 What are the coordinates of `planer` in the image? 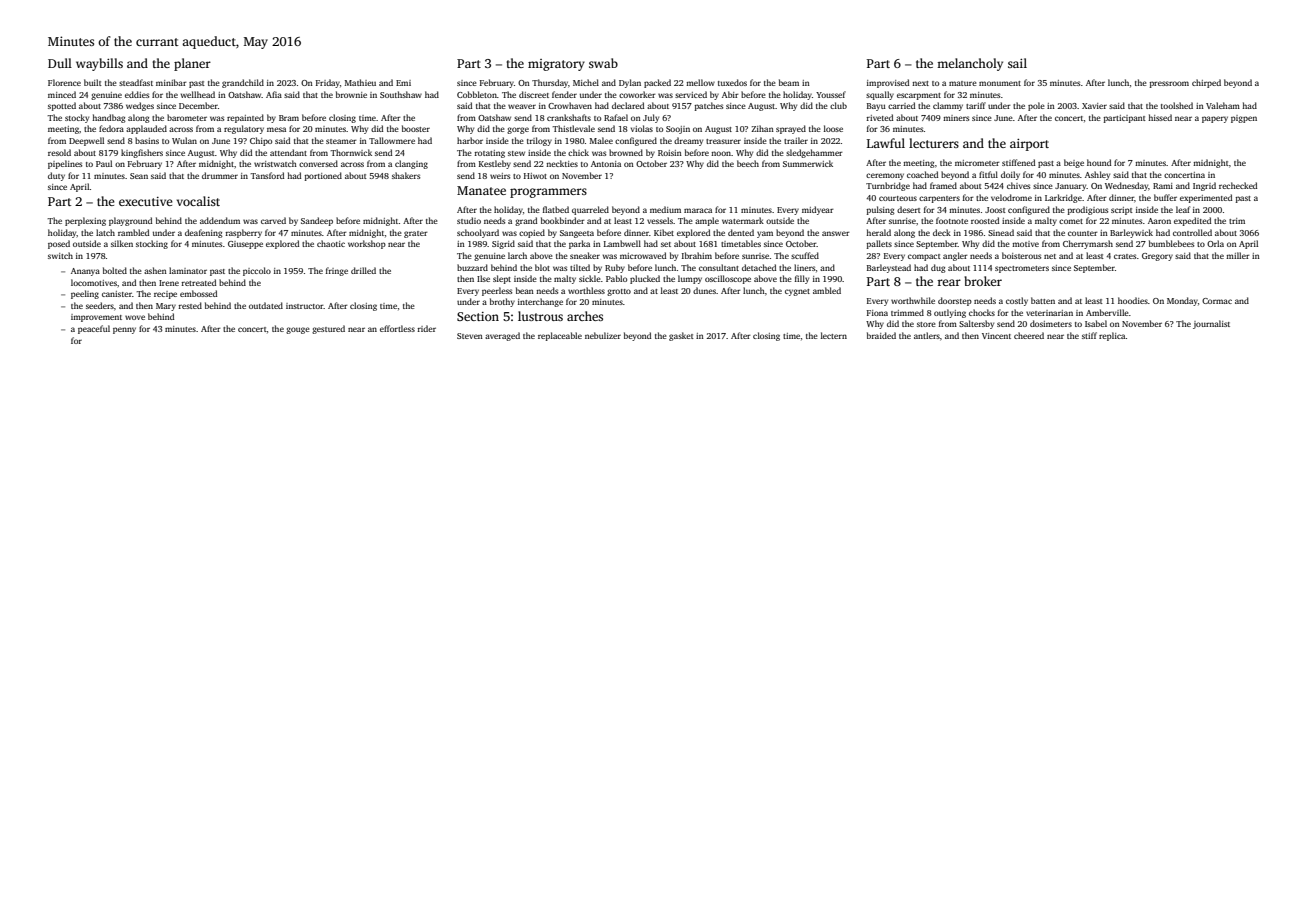 It's located at (192, 64).
